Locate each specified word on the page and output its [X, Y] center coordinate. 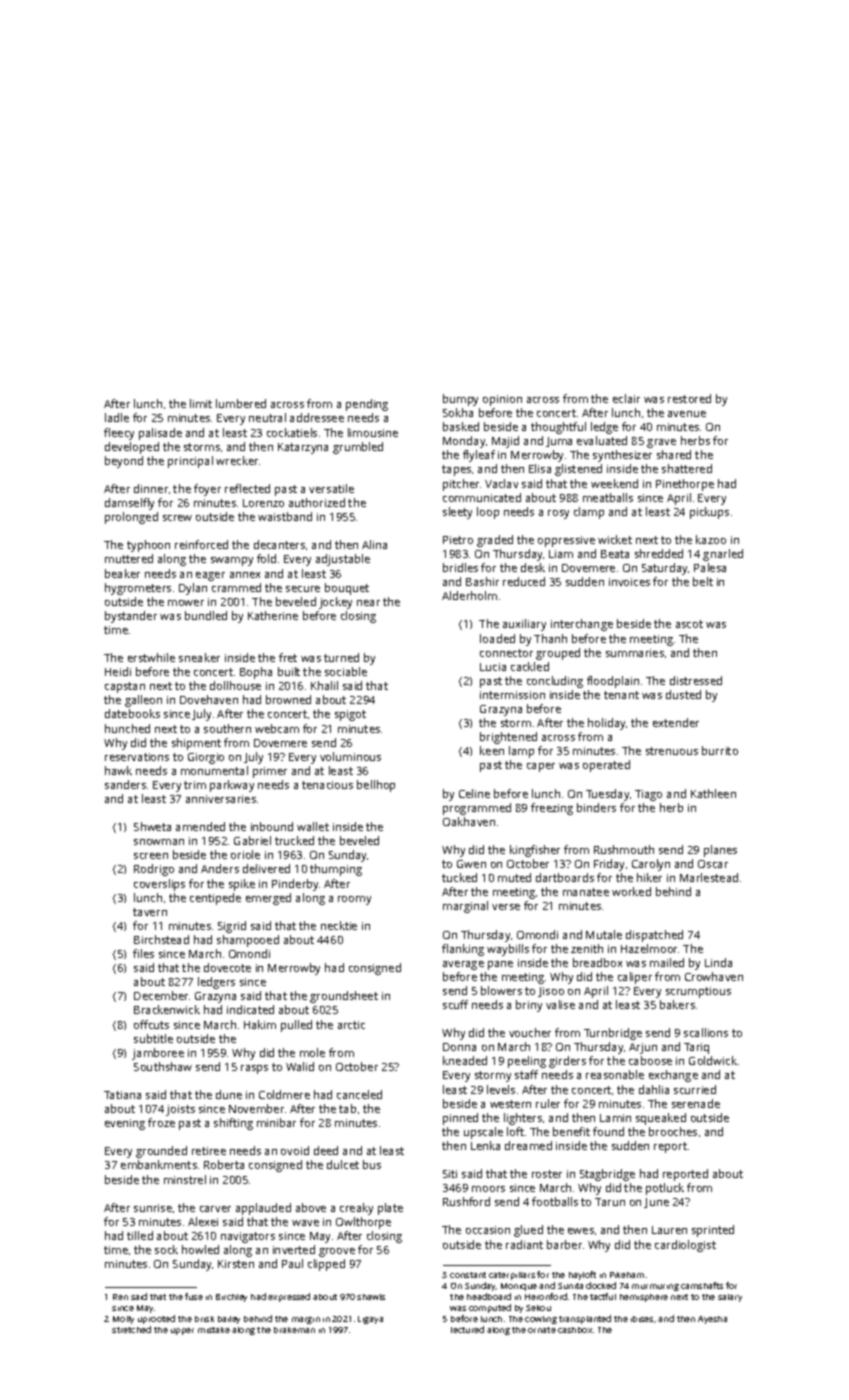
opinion [502, 400]
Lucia [493, 667]
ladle [117, 417]
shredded [659, 553]
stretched [131, 1329]
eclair [626, 398]
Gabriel [252, 840]
